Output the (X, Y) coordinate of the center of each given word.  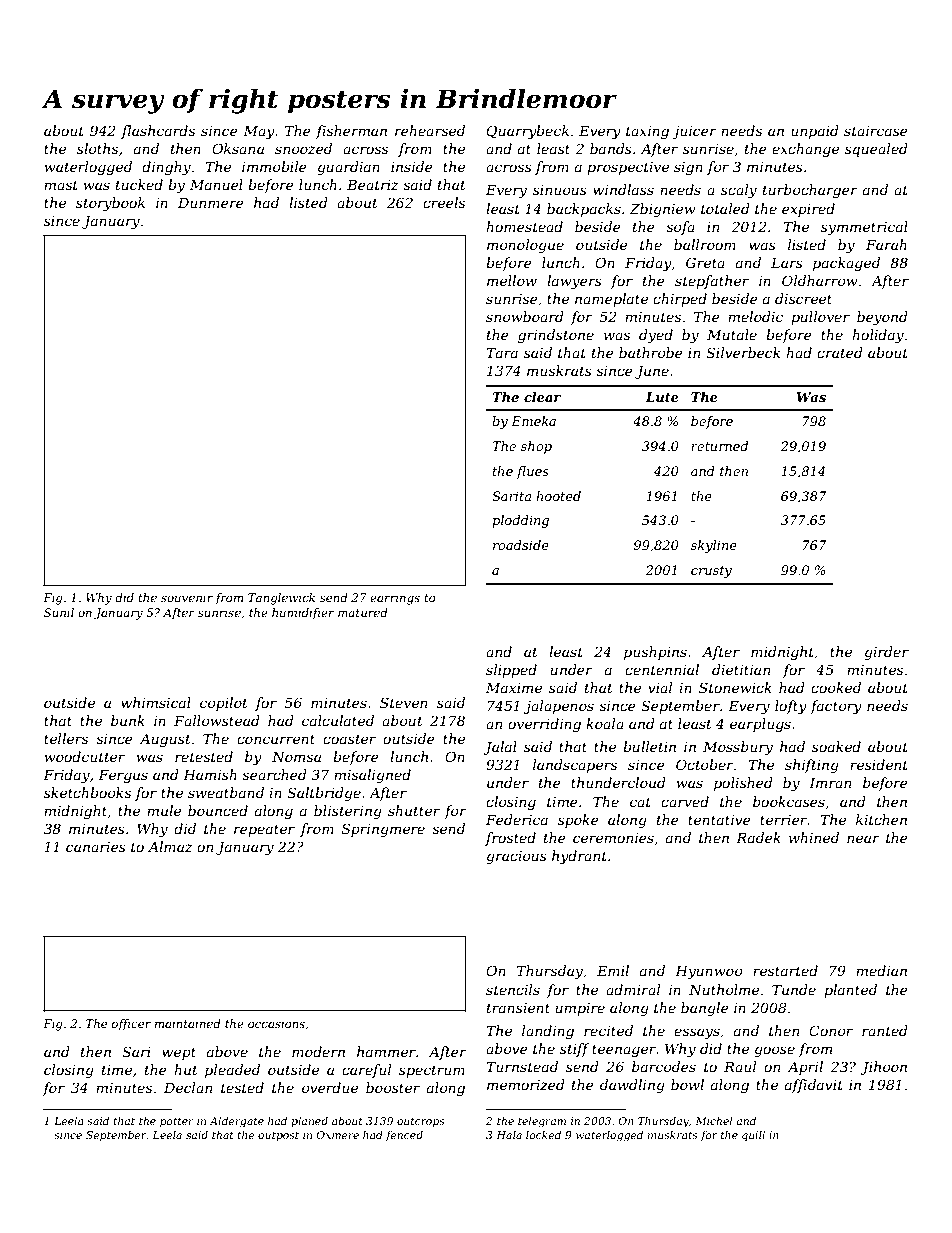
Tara (502, 352)
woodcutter (84, 756)
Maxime (514, 687)
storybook (110, 204)
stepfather (712, 282)
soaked (836, 746)
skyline (714, 546)
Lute (662, 397)
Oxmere (338, 1135)
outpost (278, 1136)
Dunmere (211, 202)
